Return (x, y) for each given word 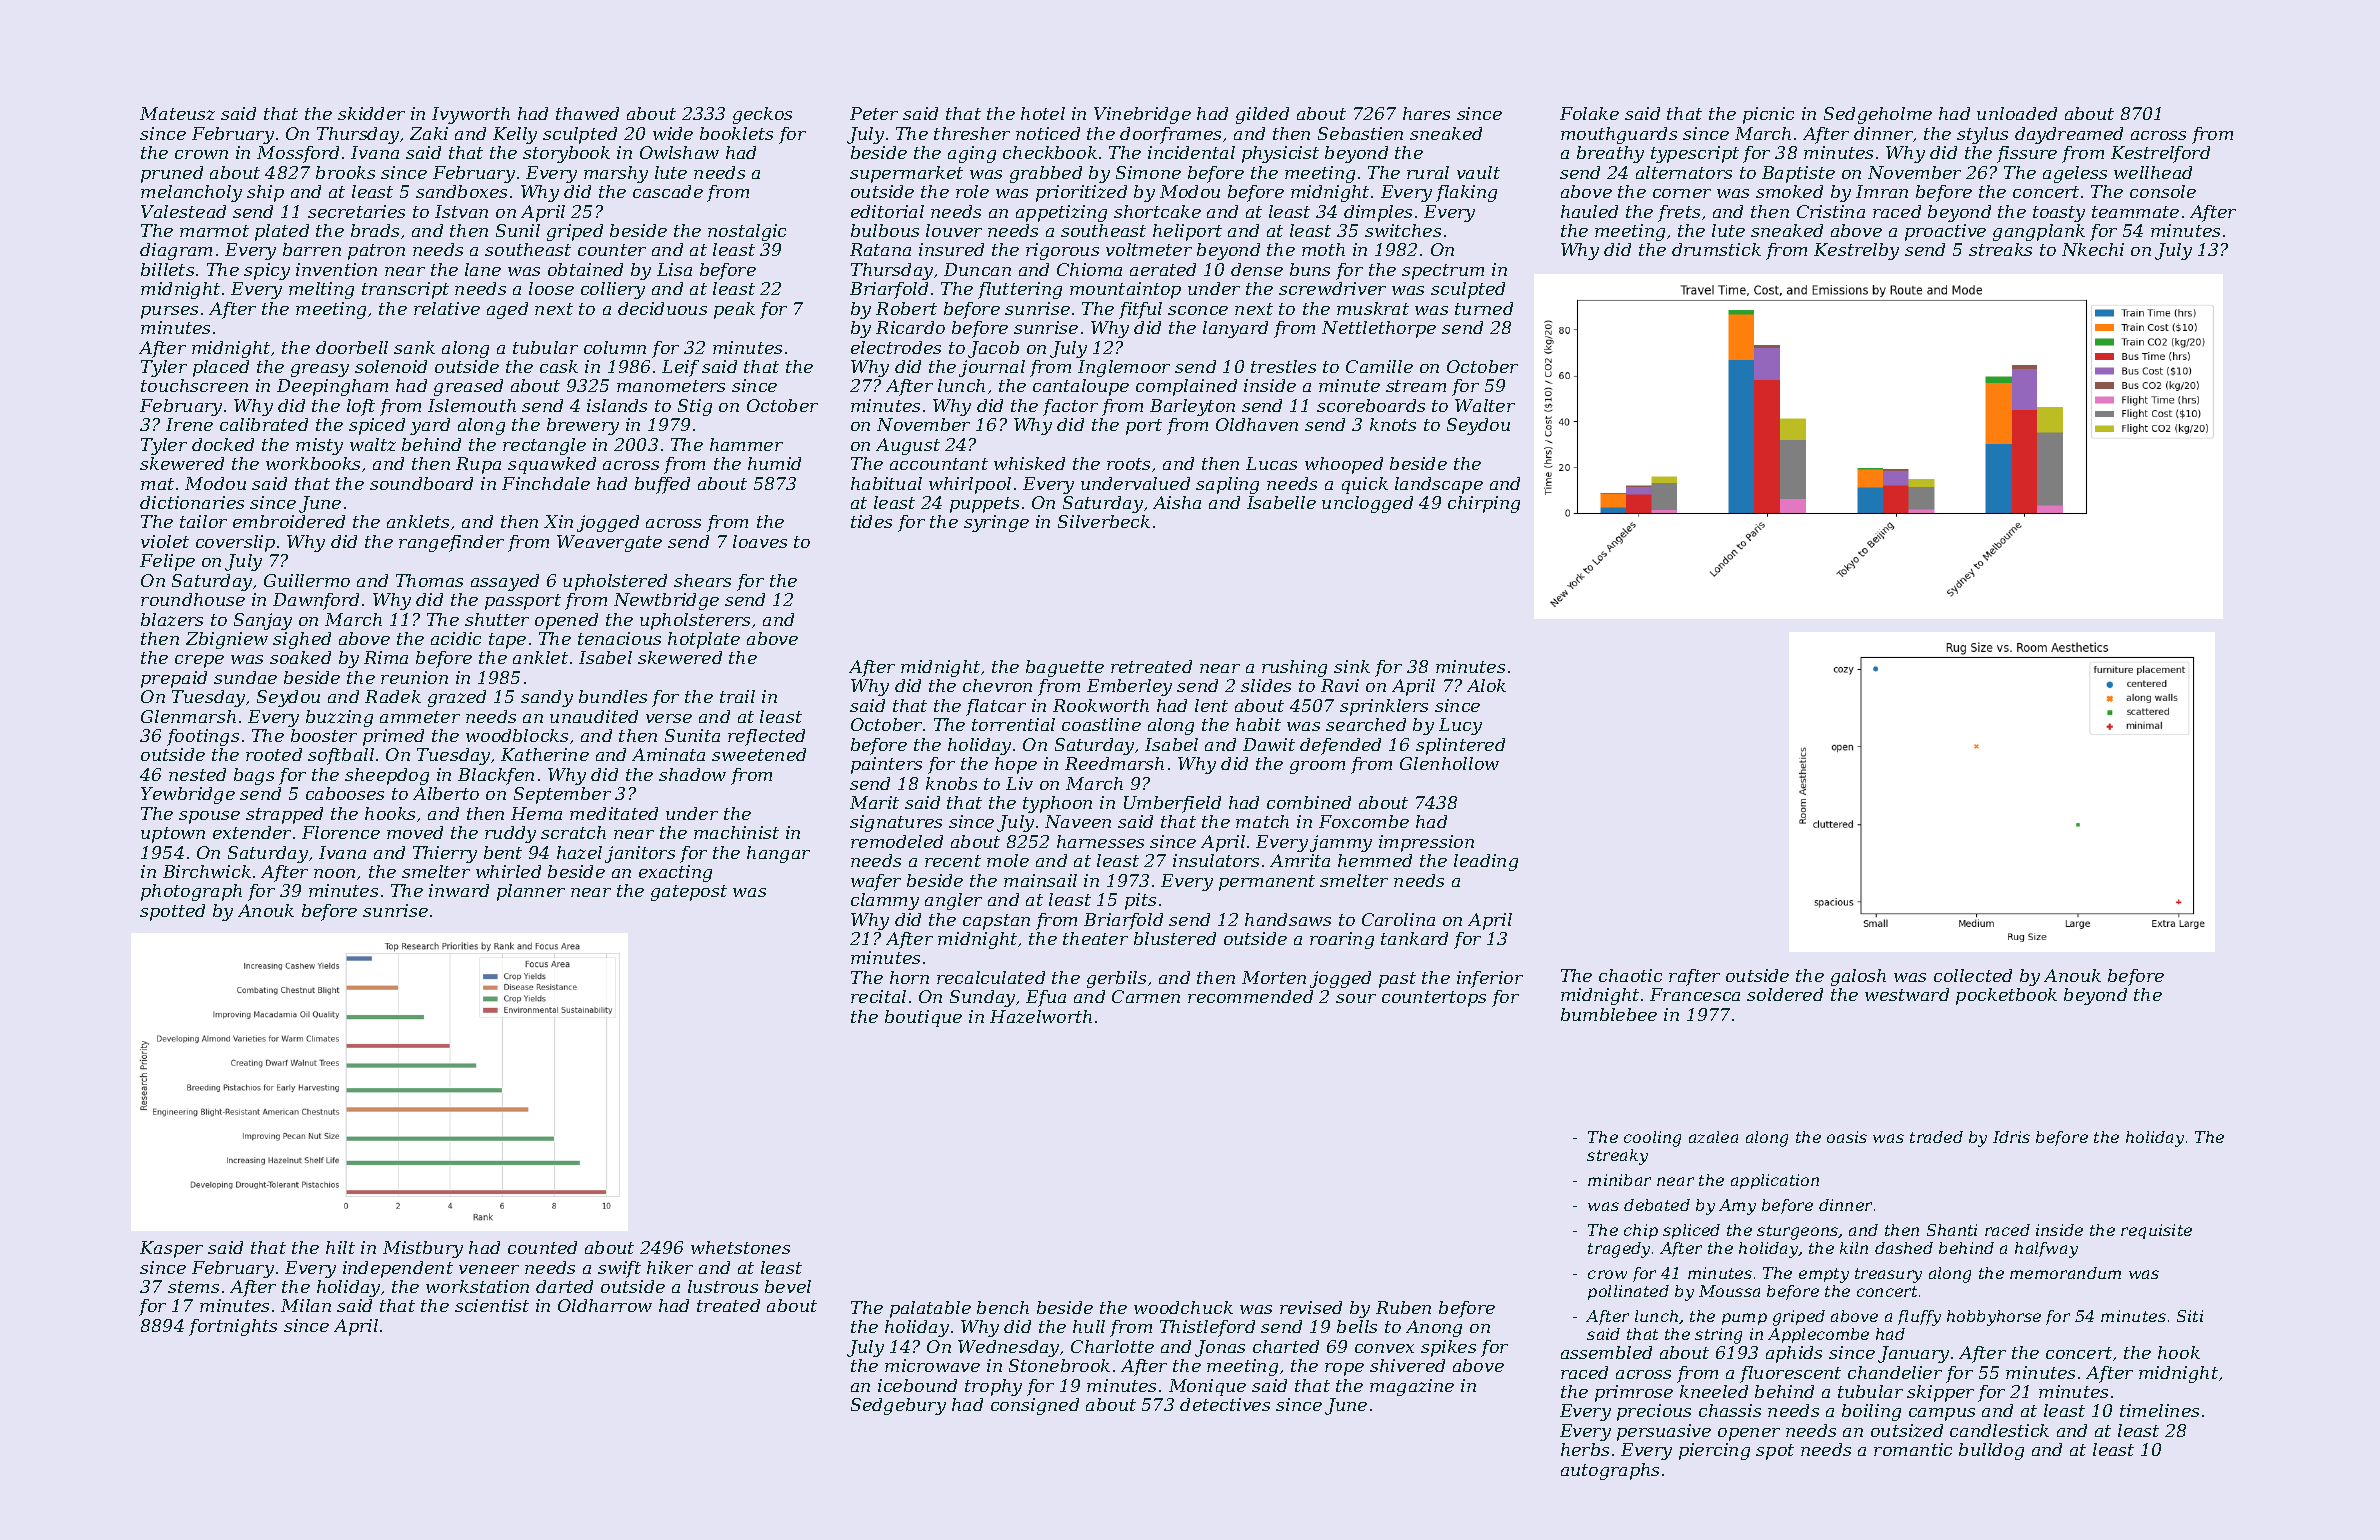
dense (1257, 269)
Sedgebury (898, 1406)
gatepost (689, 893)
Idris (2011, 1137)
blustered (1175, 938)
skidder (371, 113)
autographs (1610, 1471)
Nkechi (2093, 249)
